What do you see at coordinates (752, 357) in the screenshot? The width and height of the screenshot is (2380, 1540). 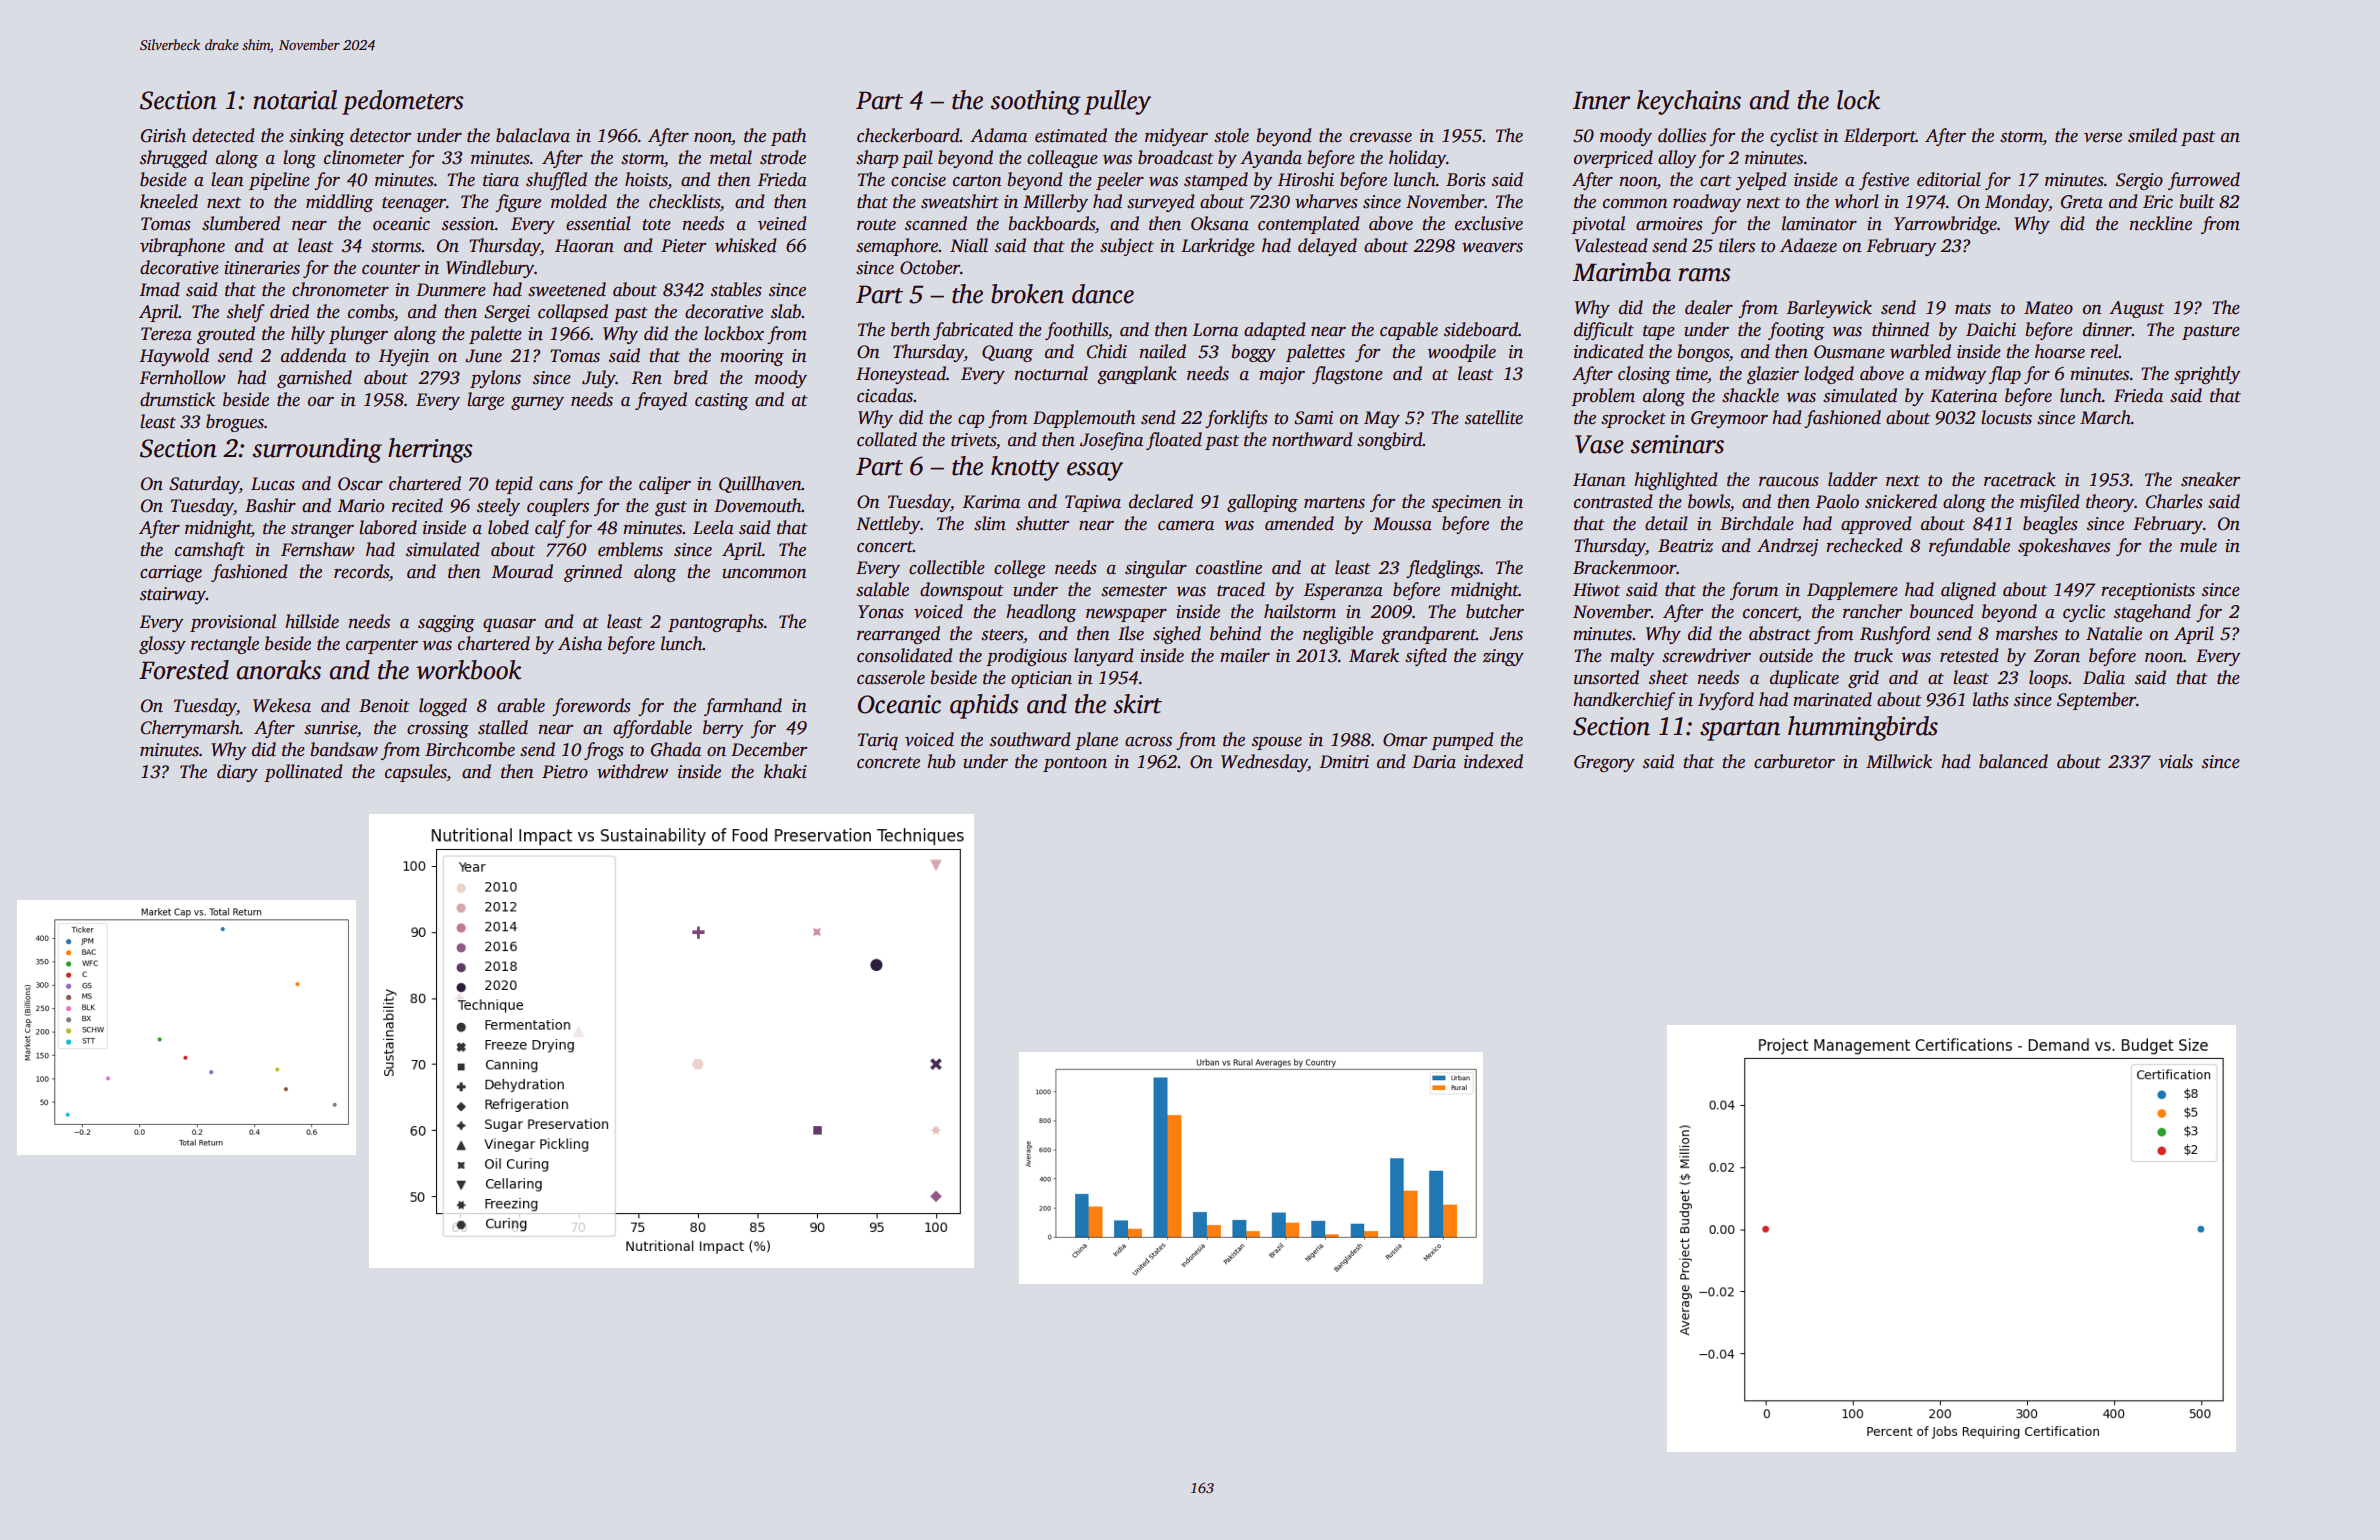 I see `mooring` at bounding box center [752, 357].
